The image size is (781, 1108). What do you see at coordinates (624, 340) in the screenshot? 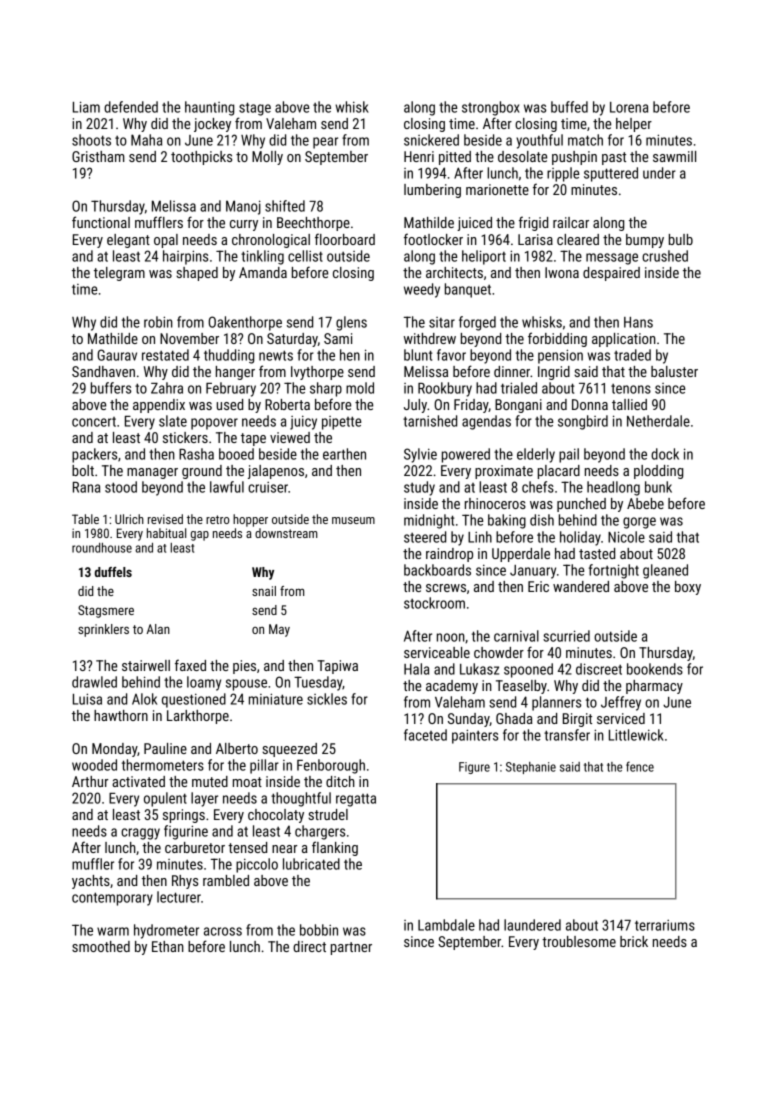
I see `application` at bounding box center [624, 340].
